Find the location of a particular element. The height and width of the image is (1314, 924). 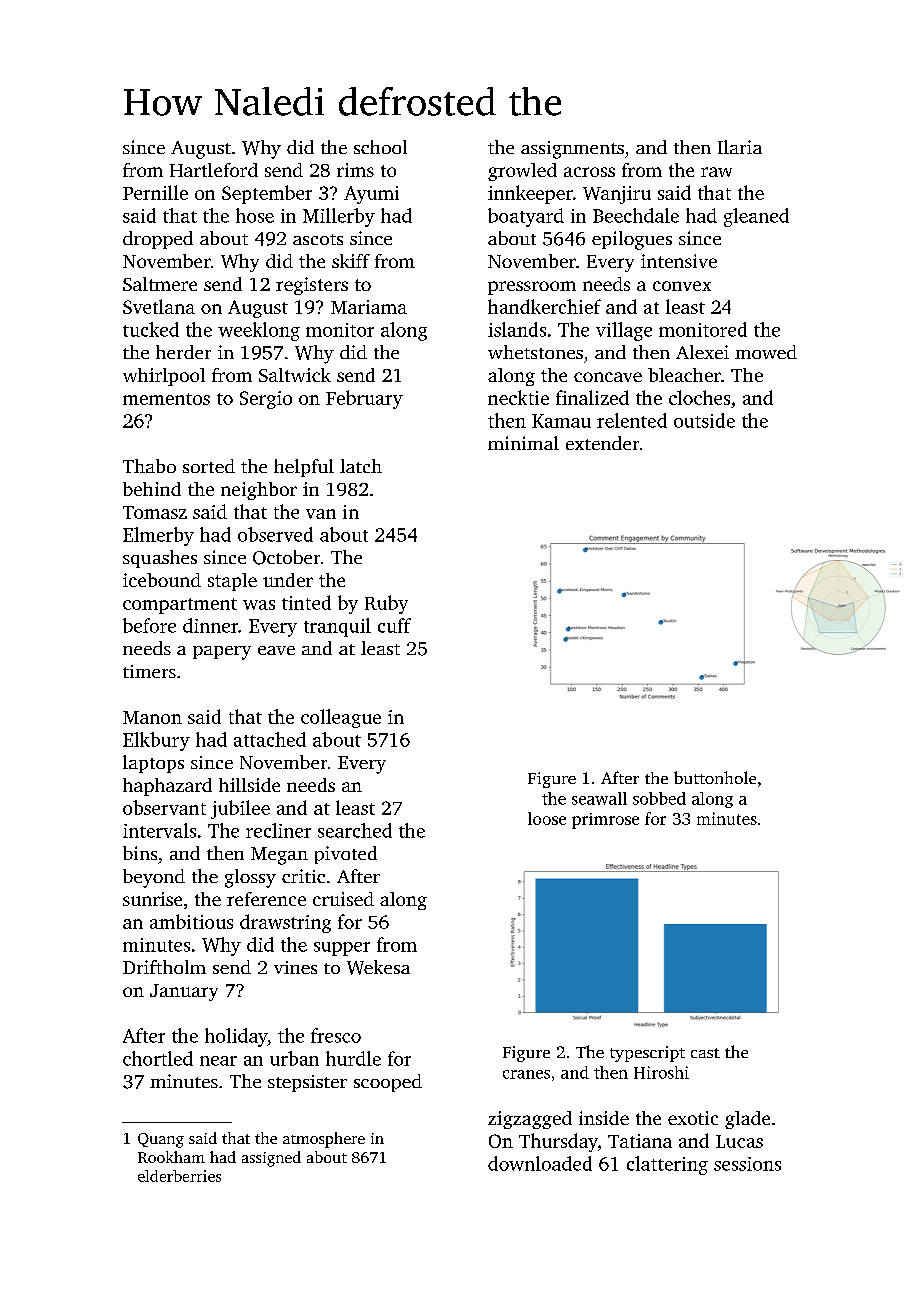

village is located at coordinates (624, 331).
